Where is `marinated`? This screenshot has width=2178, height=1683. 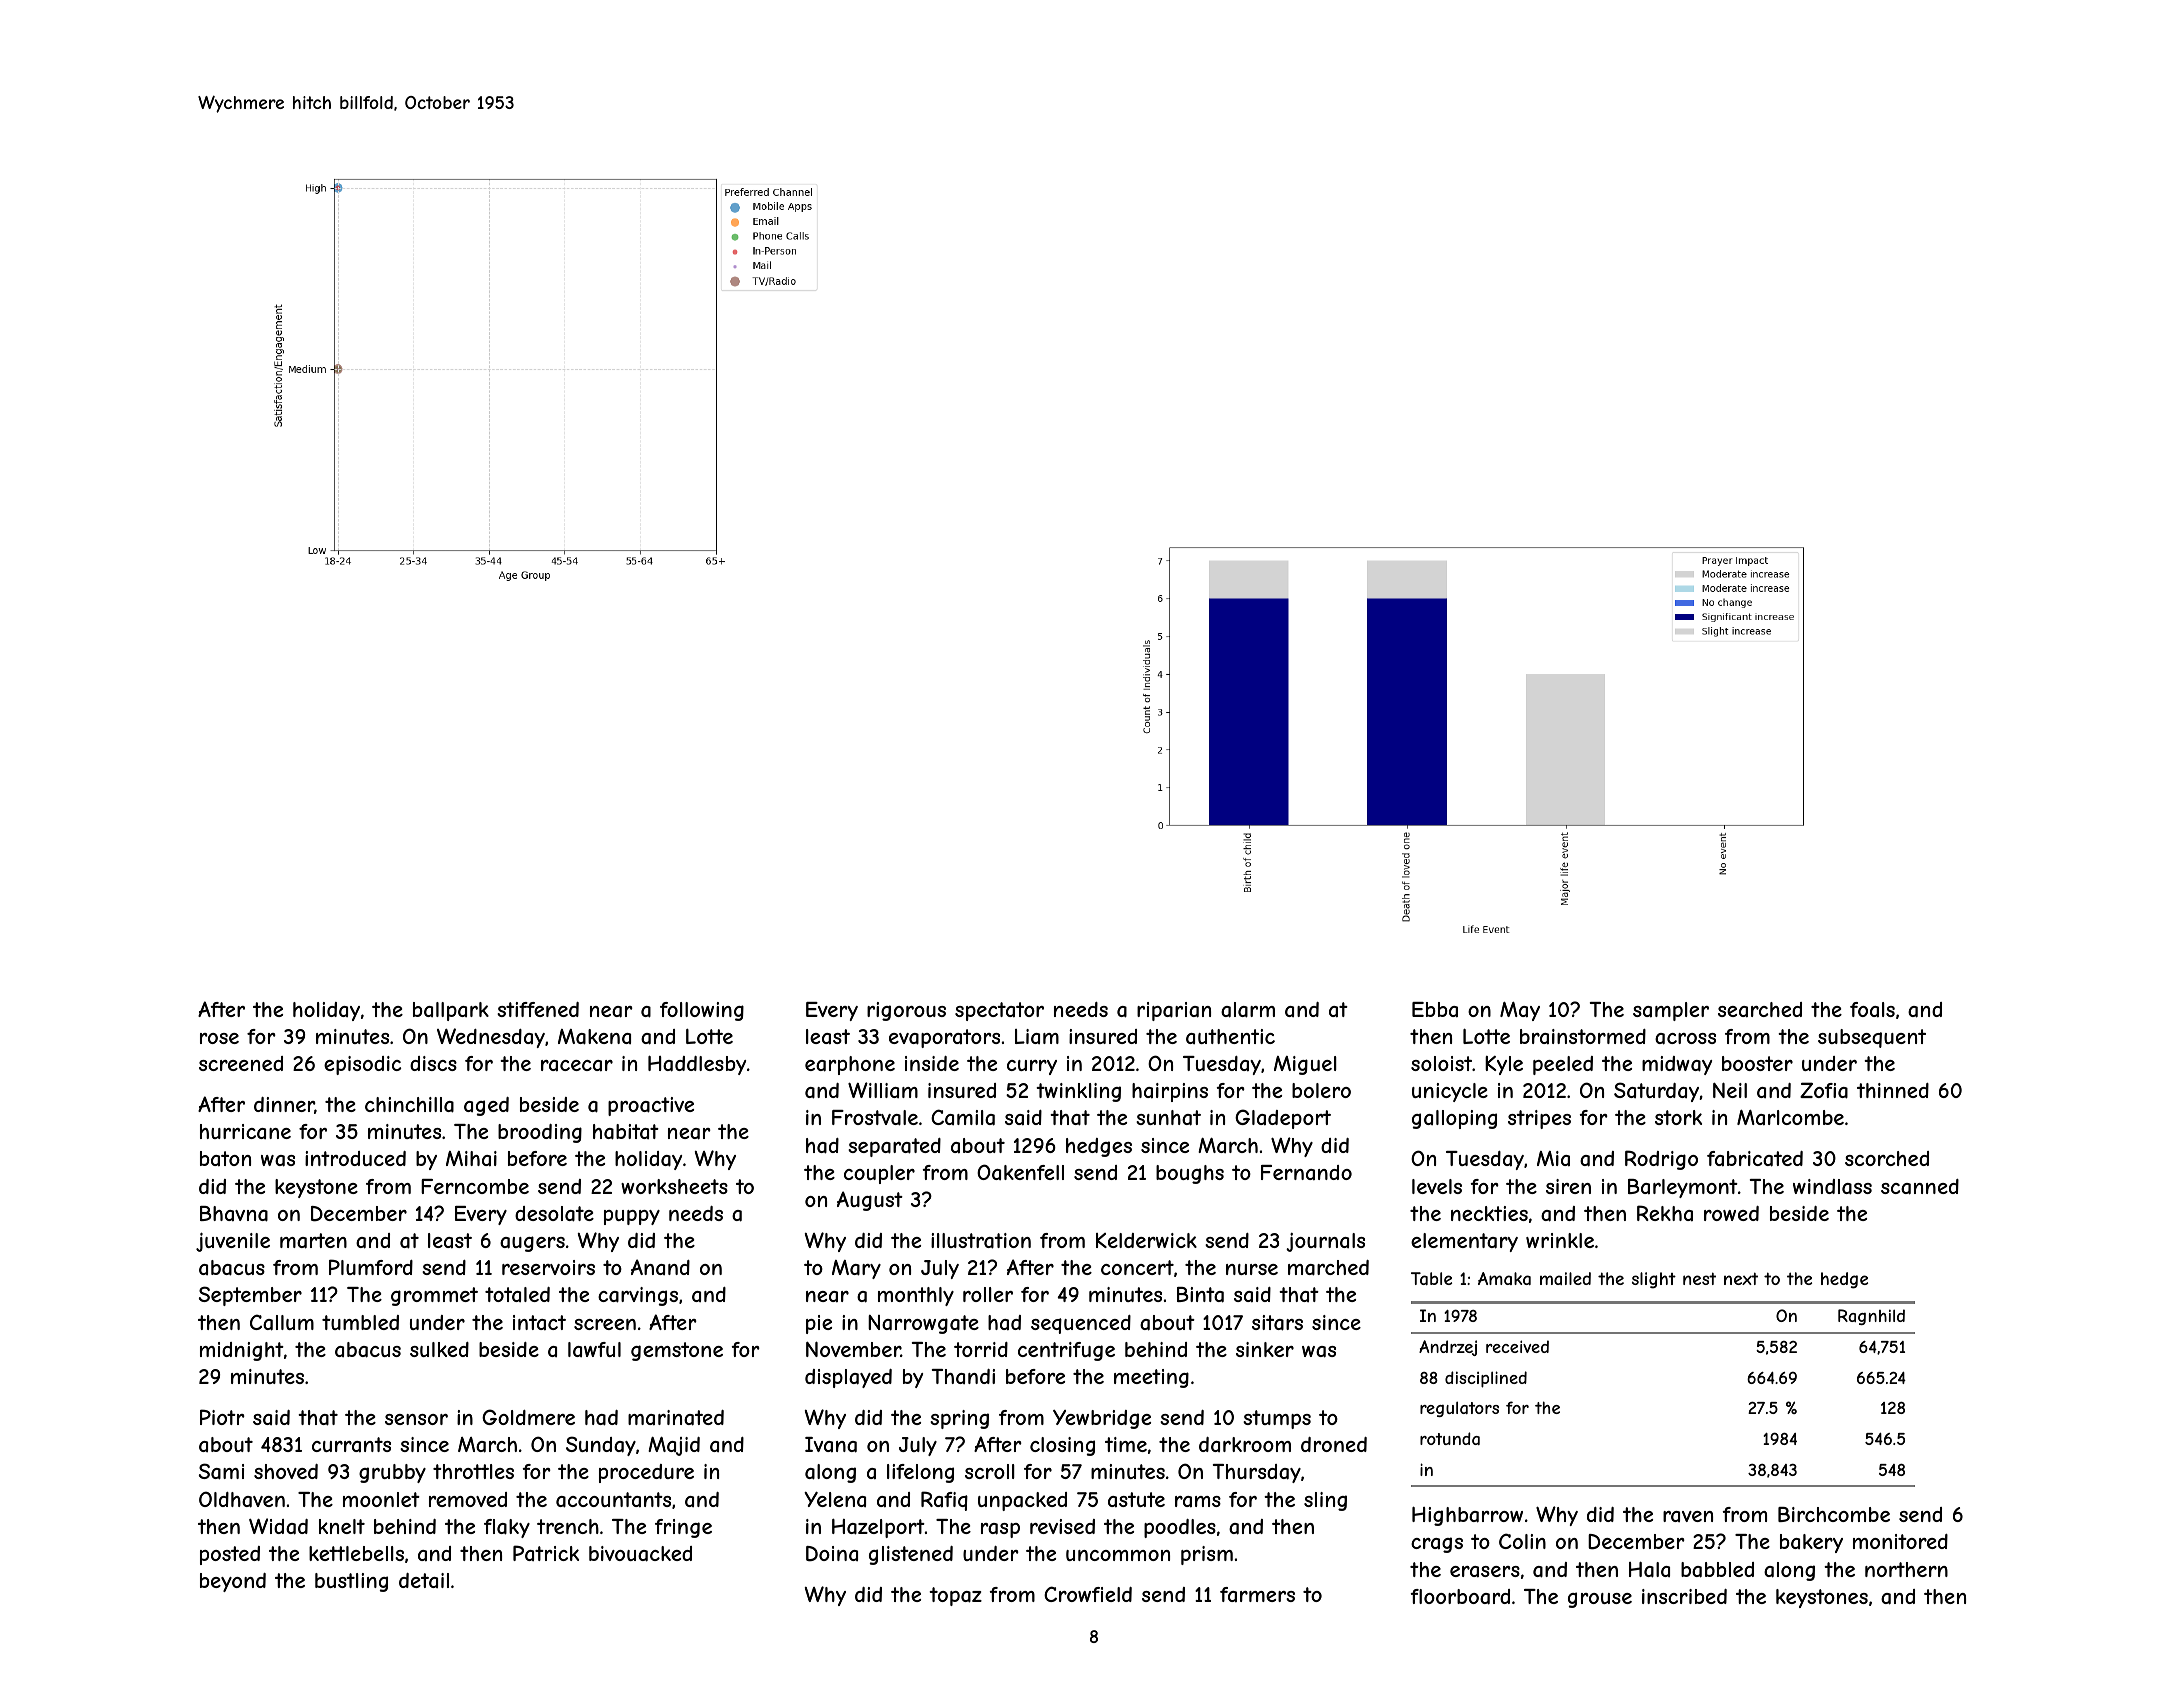
marinated is located at coordinates (676, 1418).
